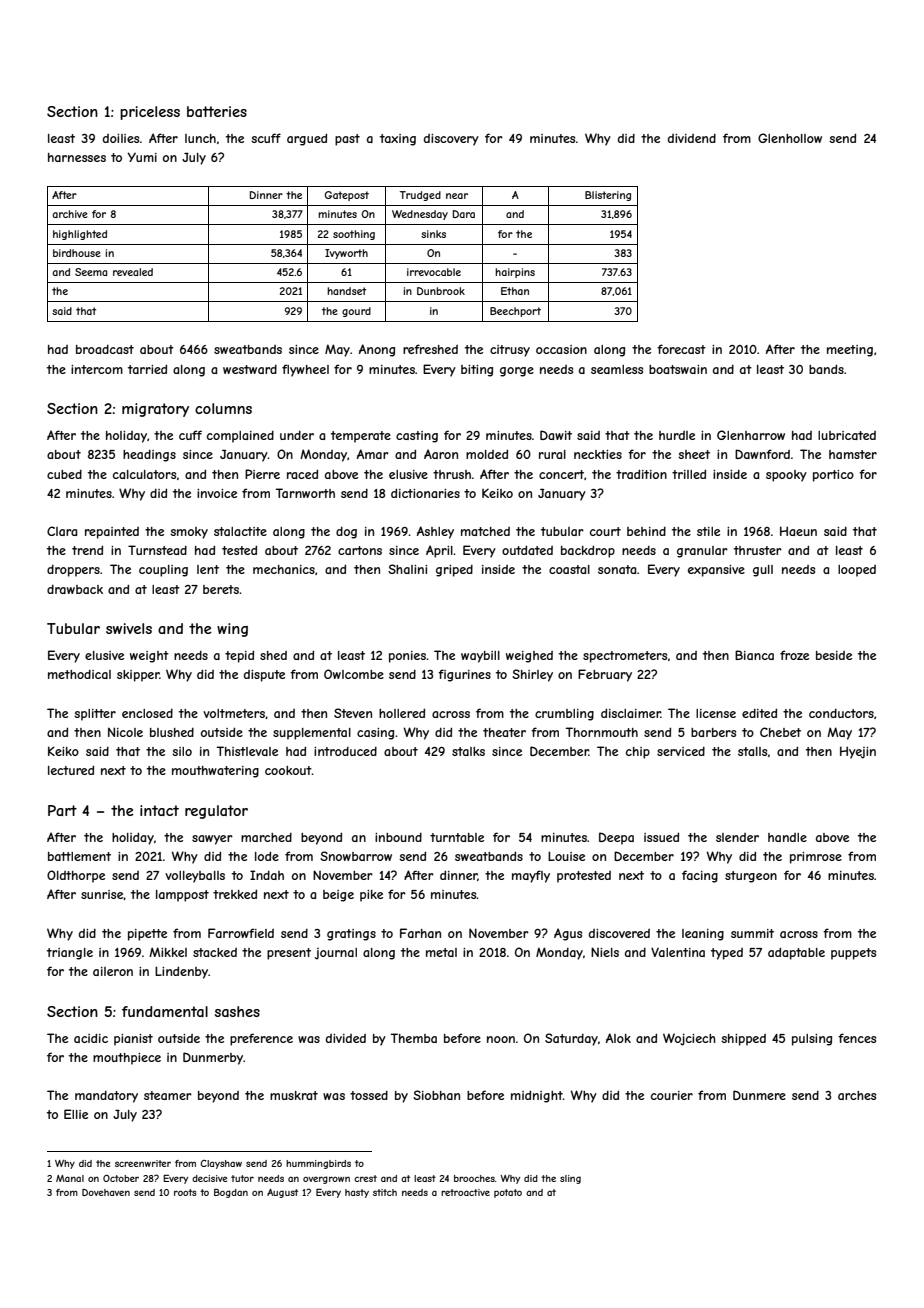  Describe the element at coordinates (79, 674) in the page. I see `methodical` at that location.
